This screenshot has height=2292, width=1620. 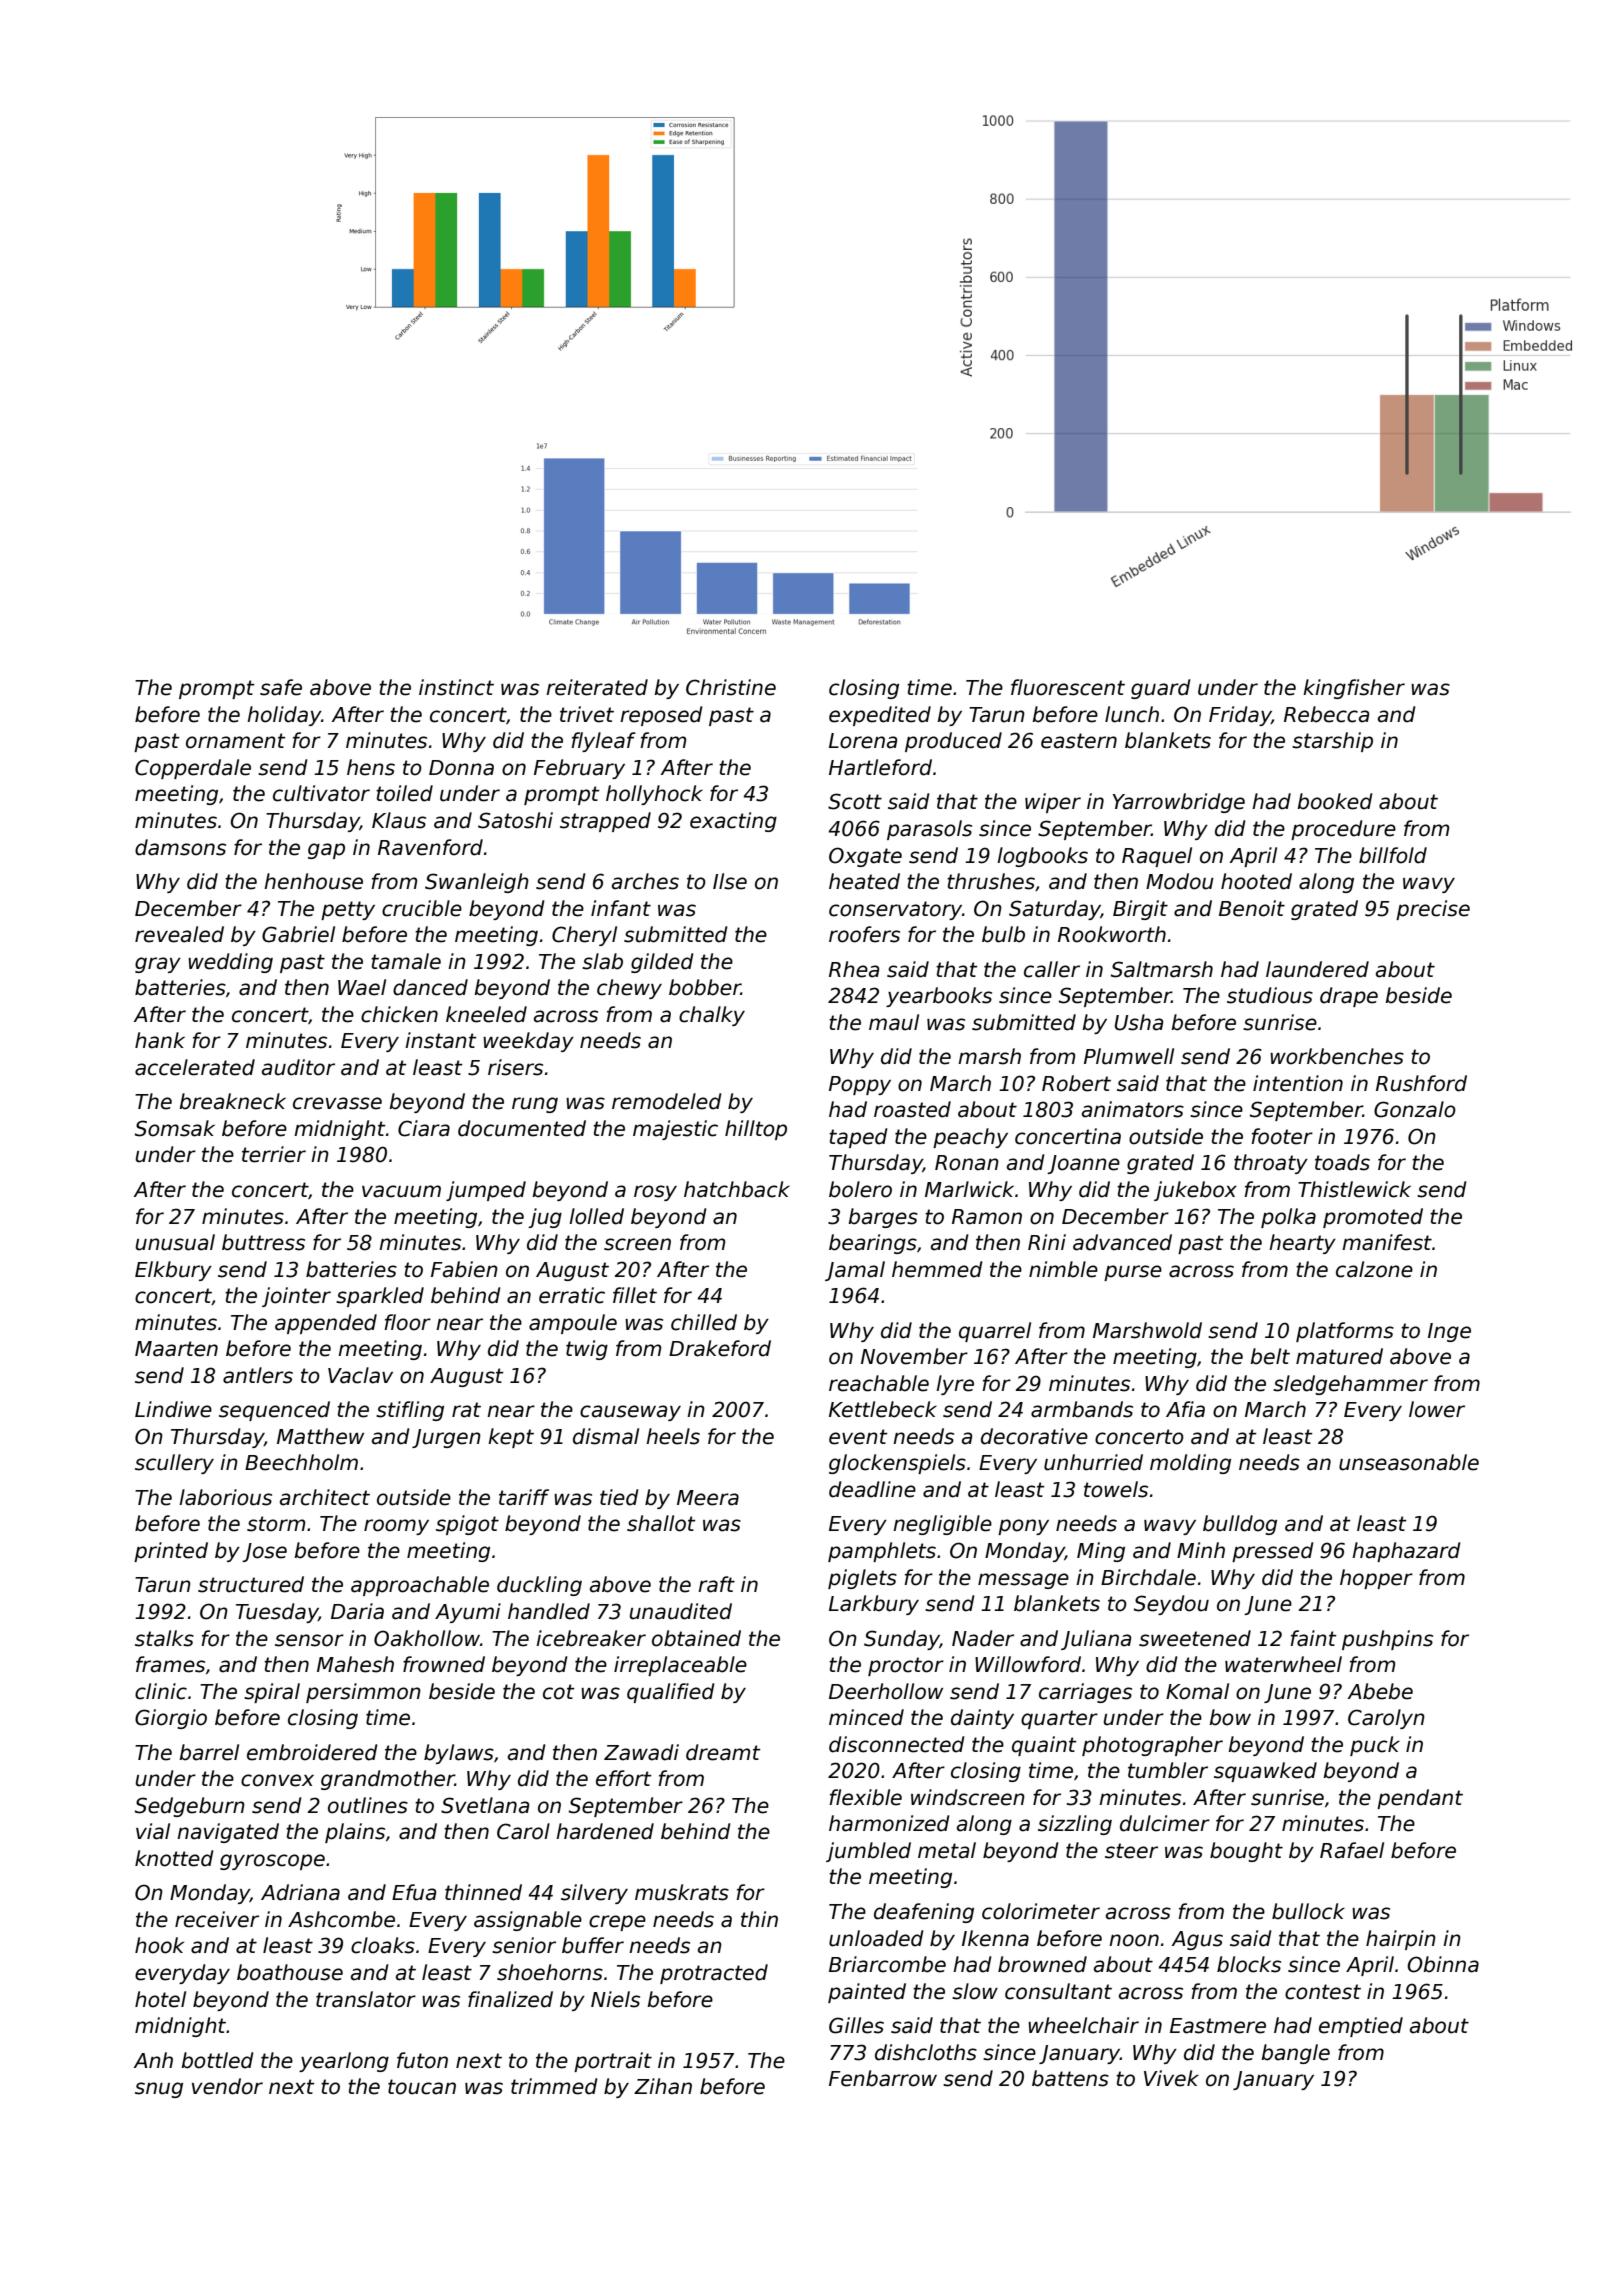 What do you see at coordinates (1070, 2078) in the screenshot?
I see `battens` at bounding box center [1070, 2078].
